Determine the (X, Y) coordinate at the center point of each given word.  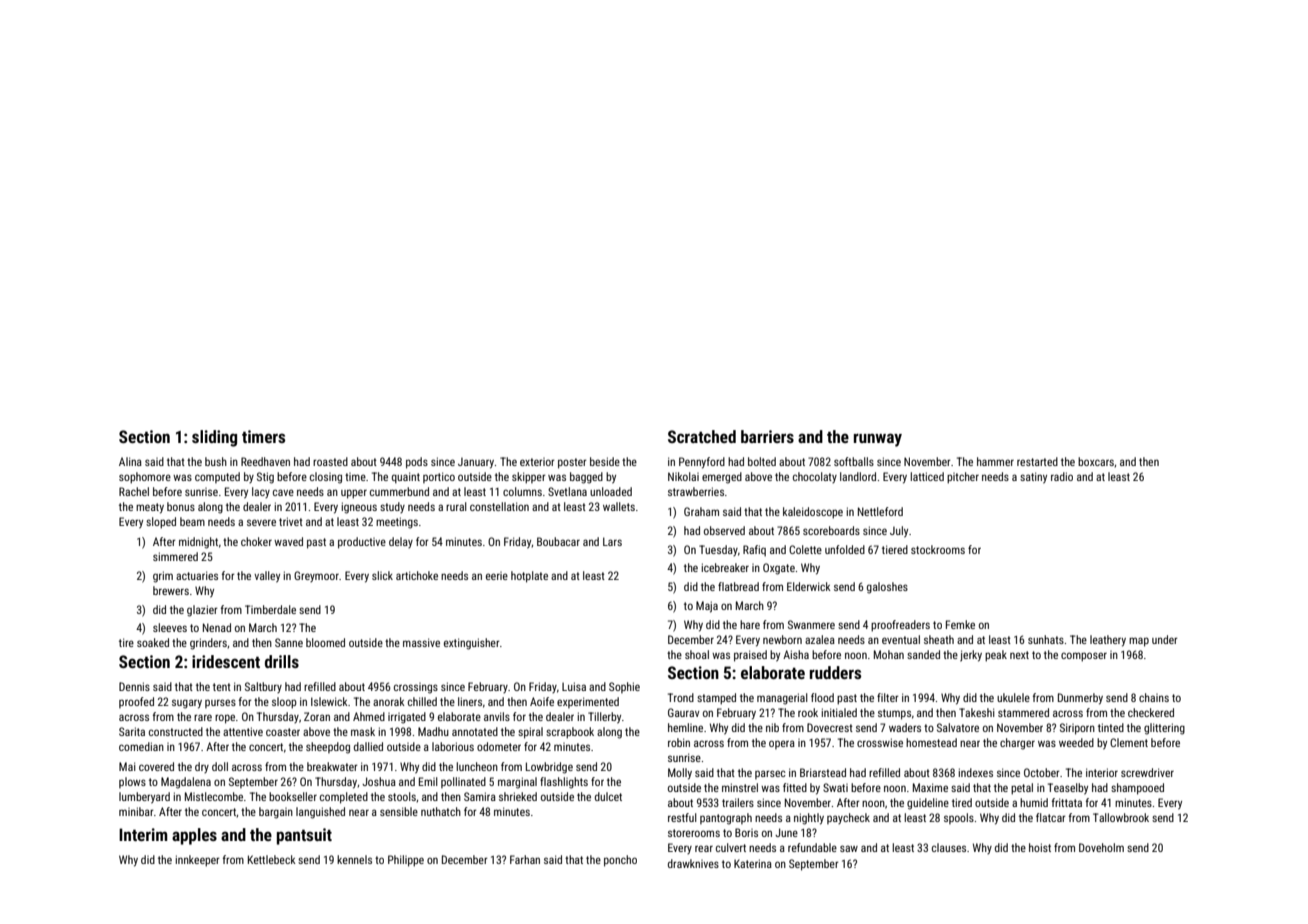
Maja (707, 607)
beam (192, 521)
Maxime (930, 787)
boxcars (1096, 461)
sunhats (1046, 639)
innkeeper (197, 861)
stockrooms (938, 549)
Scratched (702, 436)
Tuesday (718, 550)
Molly (680, 774)
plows (132, 782)
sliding (214, 438)
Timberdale (270, 609)
